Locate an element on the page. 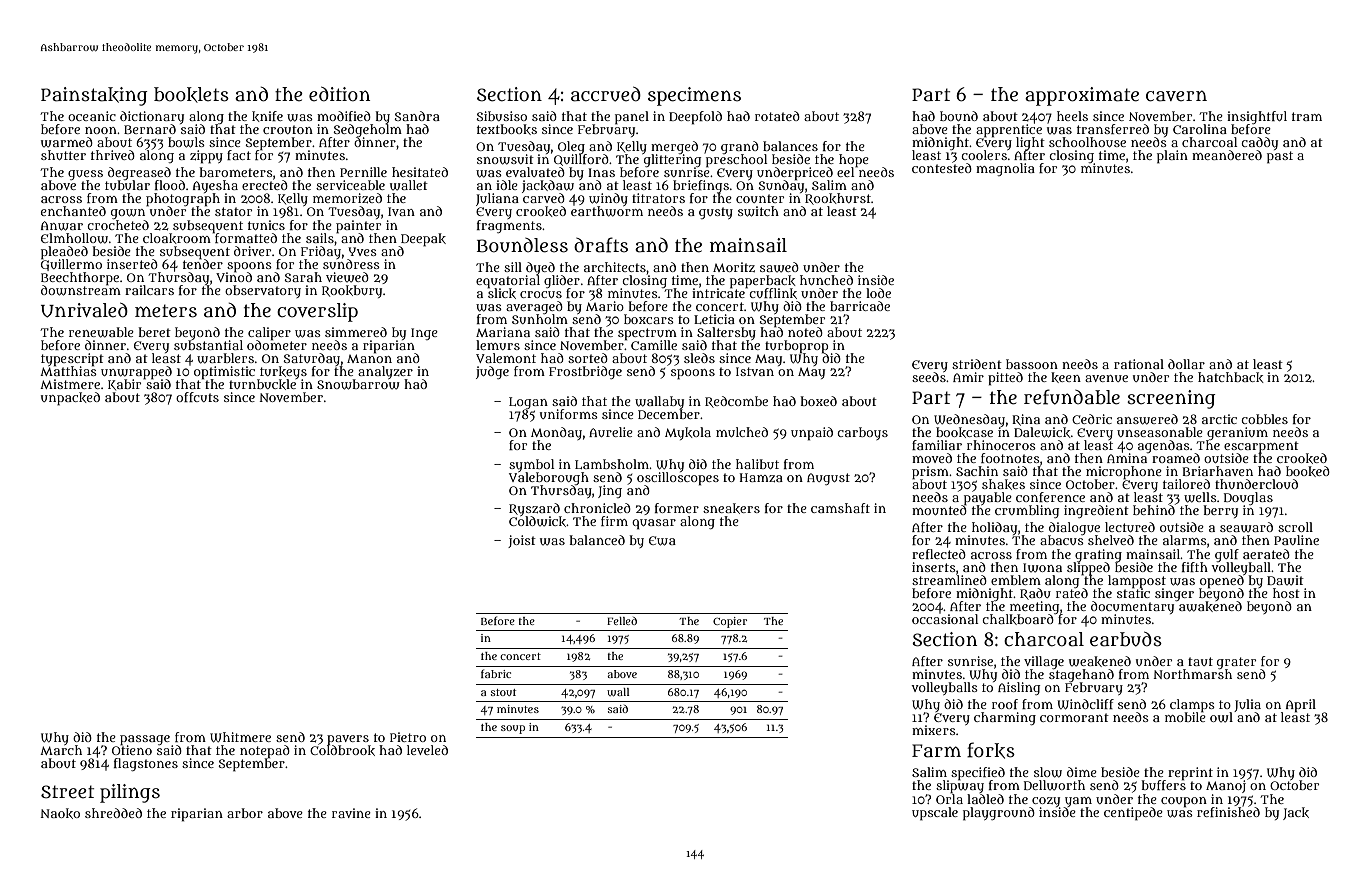 The image size is (1372, 887). hunched is located at coordinates (826, 280).
